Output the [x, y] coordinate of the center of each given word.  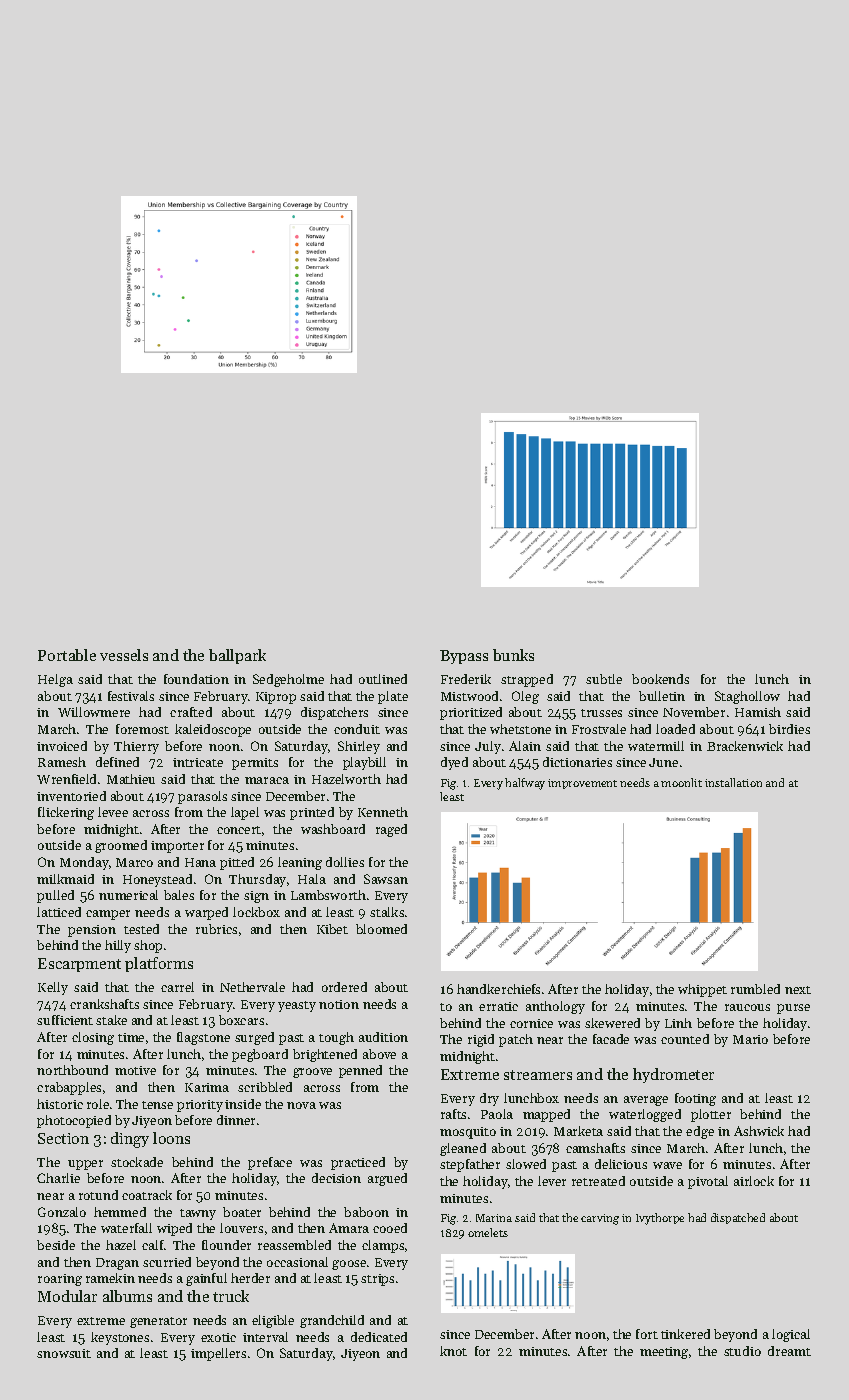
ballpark [237, 656]
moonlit [681, 782]
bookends [660, 679]
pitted [237, 863]
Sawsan [386, 879]
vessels [124, 655]
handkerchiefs [498, 989]
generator [158, 1322]
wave [667, 1165]
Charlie [58, 1178]
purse [793, 1009]
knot [453, 1351]
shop [148, 946]
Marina [494, 1218]
